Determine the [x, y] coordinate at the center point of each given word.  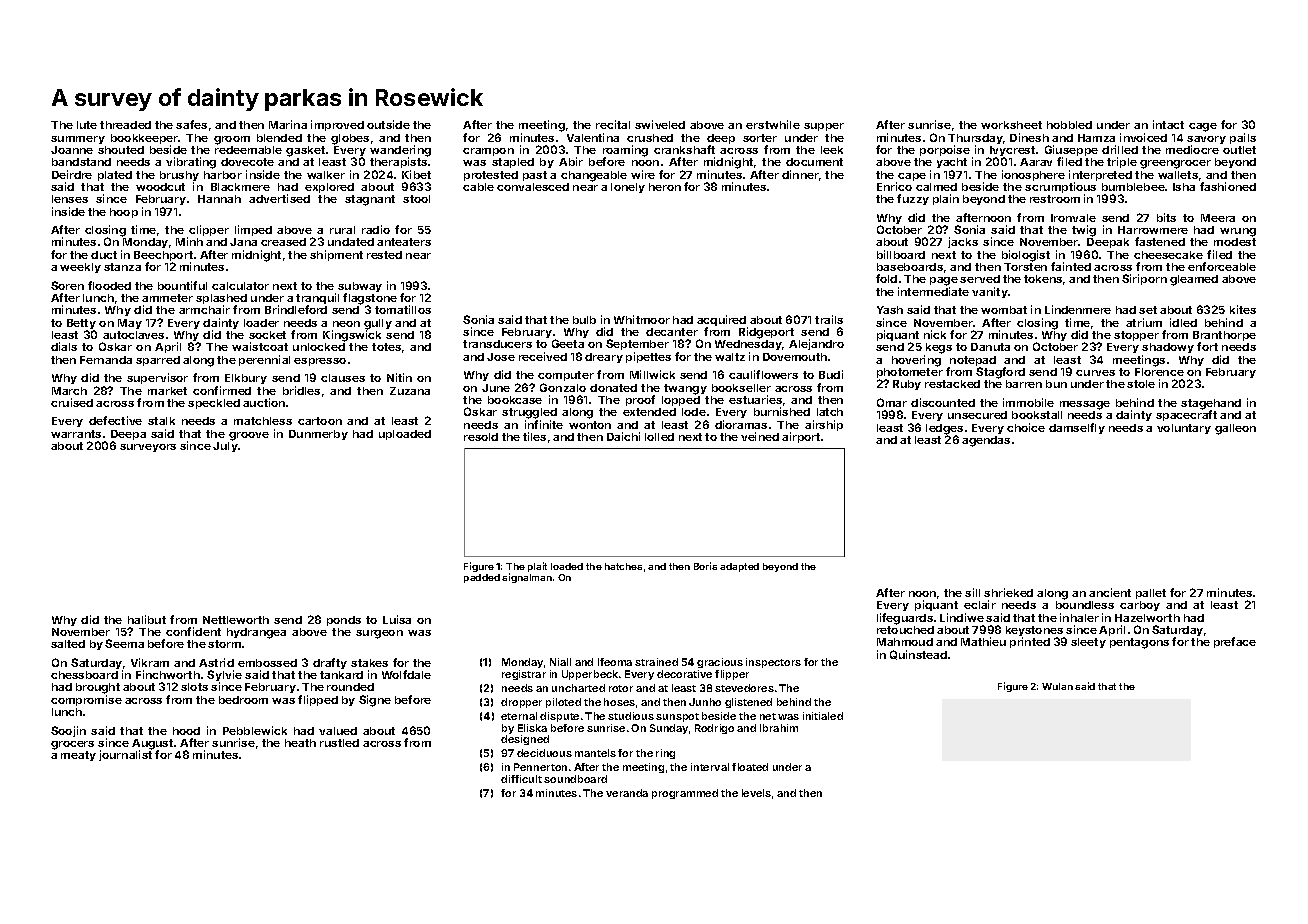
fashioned [1228, 186]
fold [886, 278]
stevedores [744, 688]
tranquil [317, 298]
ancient [1110, 592]
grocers [72, 745]
